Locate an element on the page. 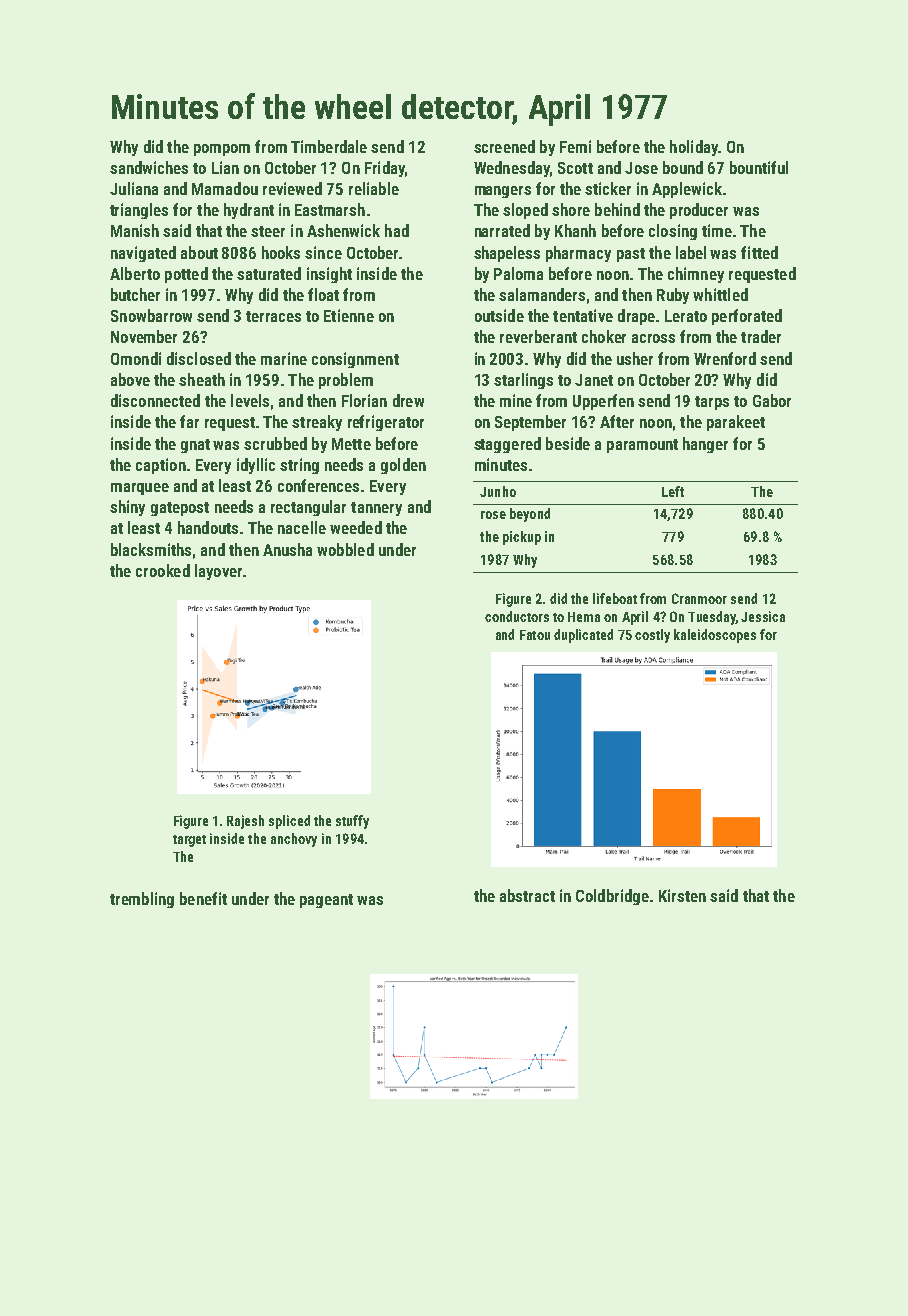 This image has height=1316, width=908. pompom is located at coordinates (222, 150).
